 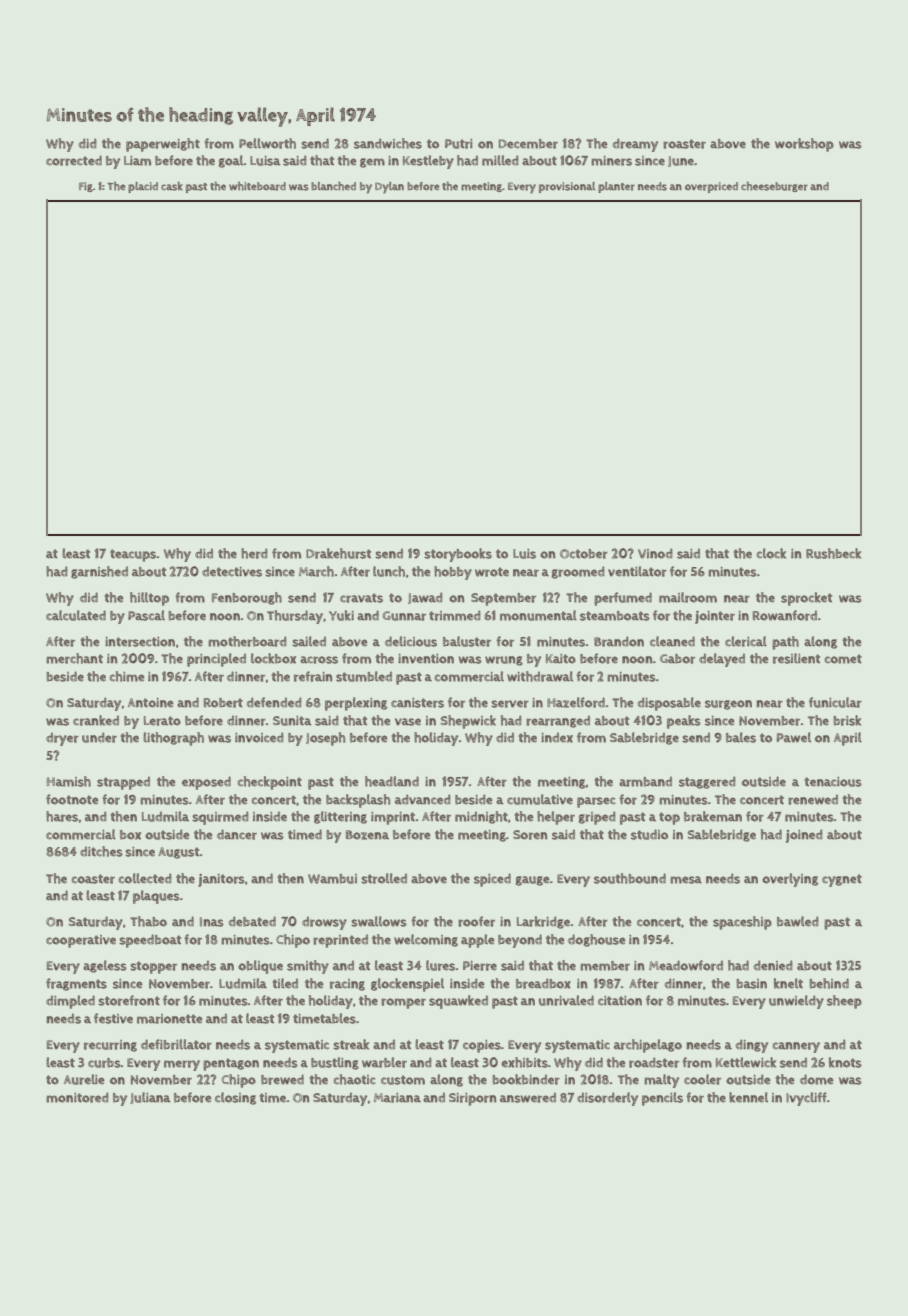 What do you see at coordinates (707, 782) in the page?
I see `staggered` at bounding box center [707, 782].
